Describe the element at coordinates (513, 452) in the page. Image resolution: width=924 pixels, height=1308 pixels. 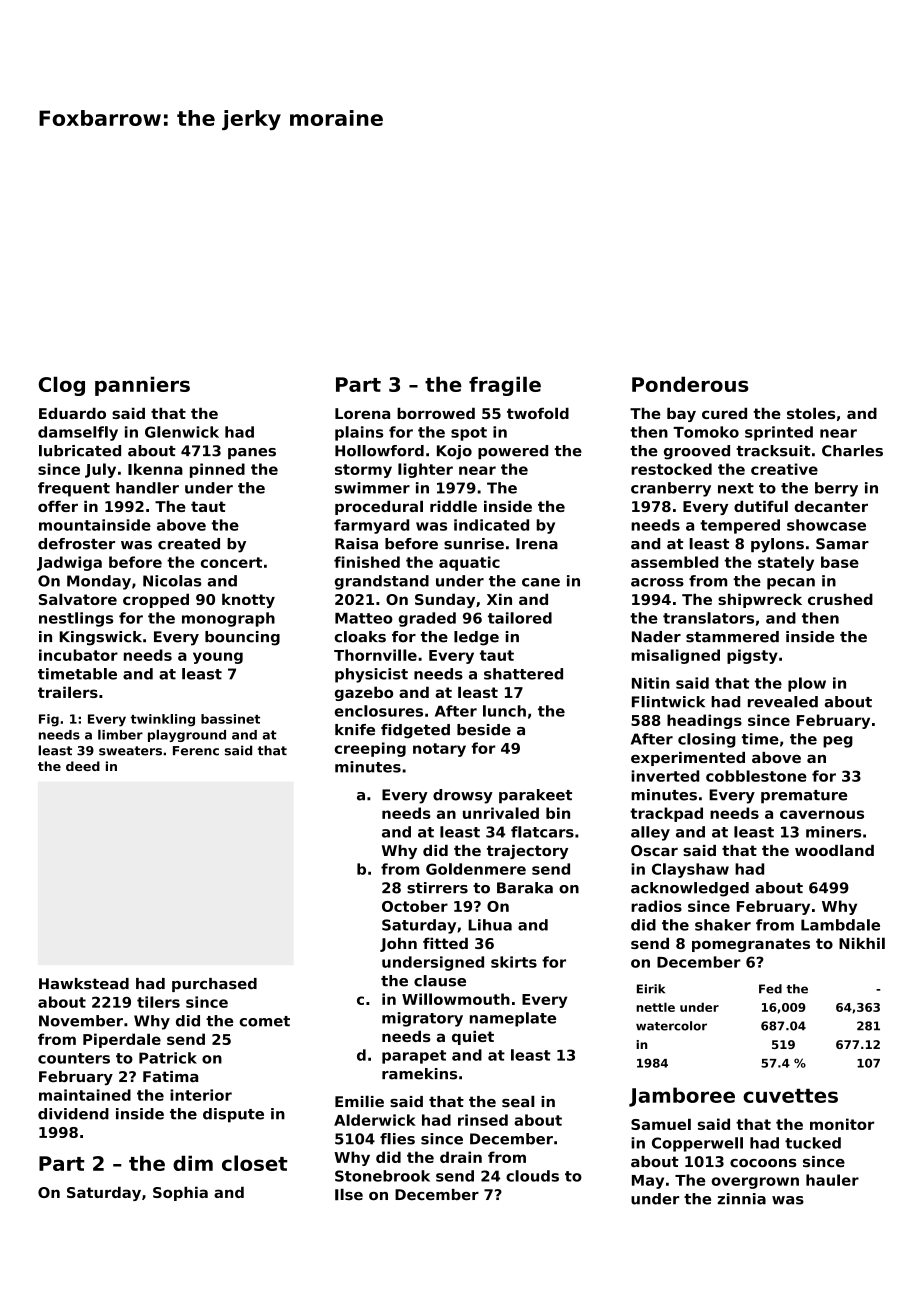
I see `powered` at that location.
